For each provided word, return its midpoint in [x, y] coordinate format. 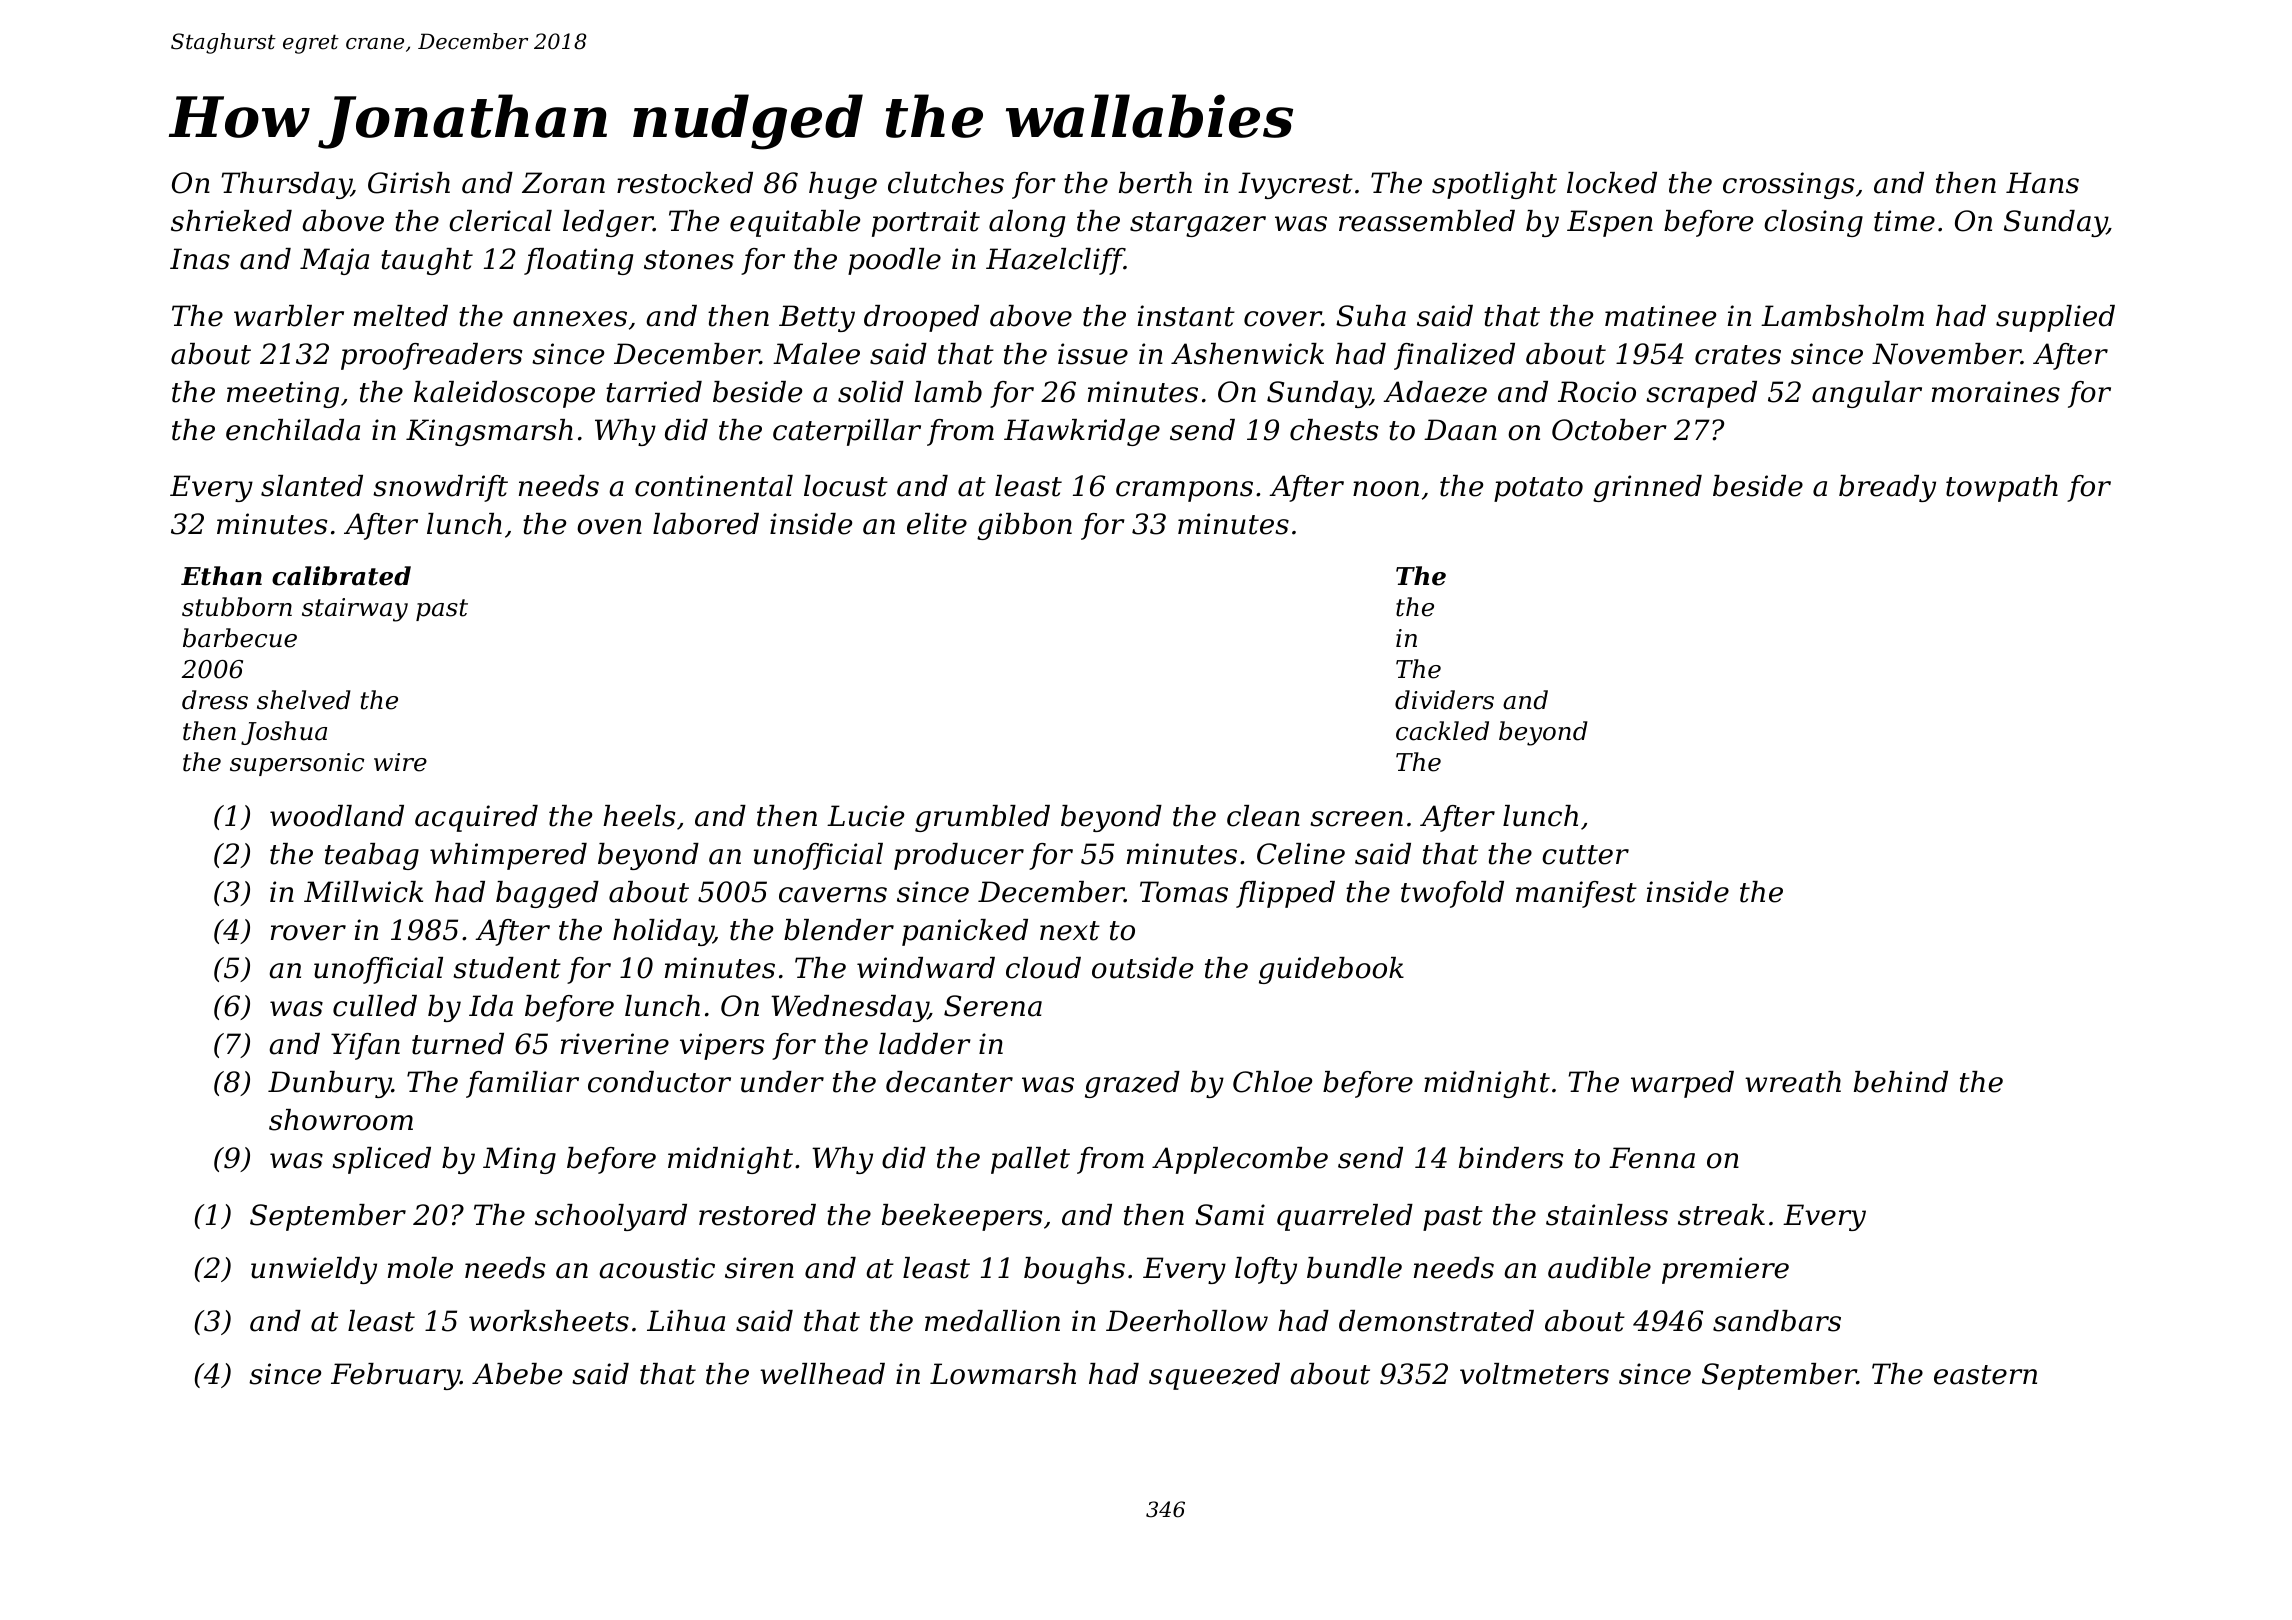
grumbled [982, 818]
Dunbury [330, 1084]
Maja [334, 261]
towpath [2002, 488]
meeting [283, 394]
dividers [1444, 700]
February [395, 1376]
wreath [1793, 1082]
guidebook [1331, 970]
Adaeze [1435, 392]
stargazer [1198, 224]
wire [400, 762]
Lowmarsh [1003, 1374]
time [1904, 221]
